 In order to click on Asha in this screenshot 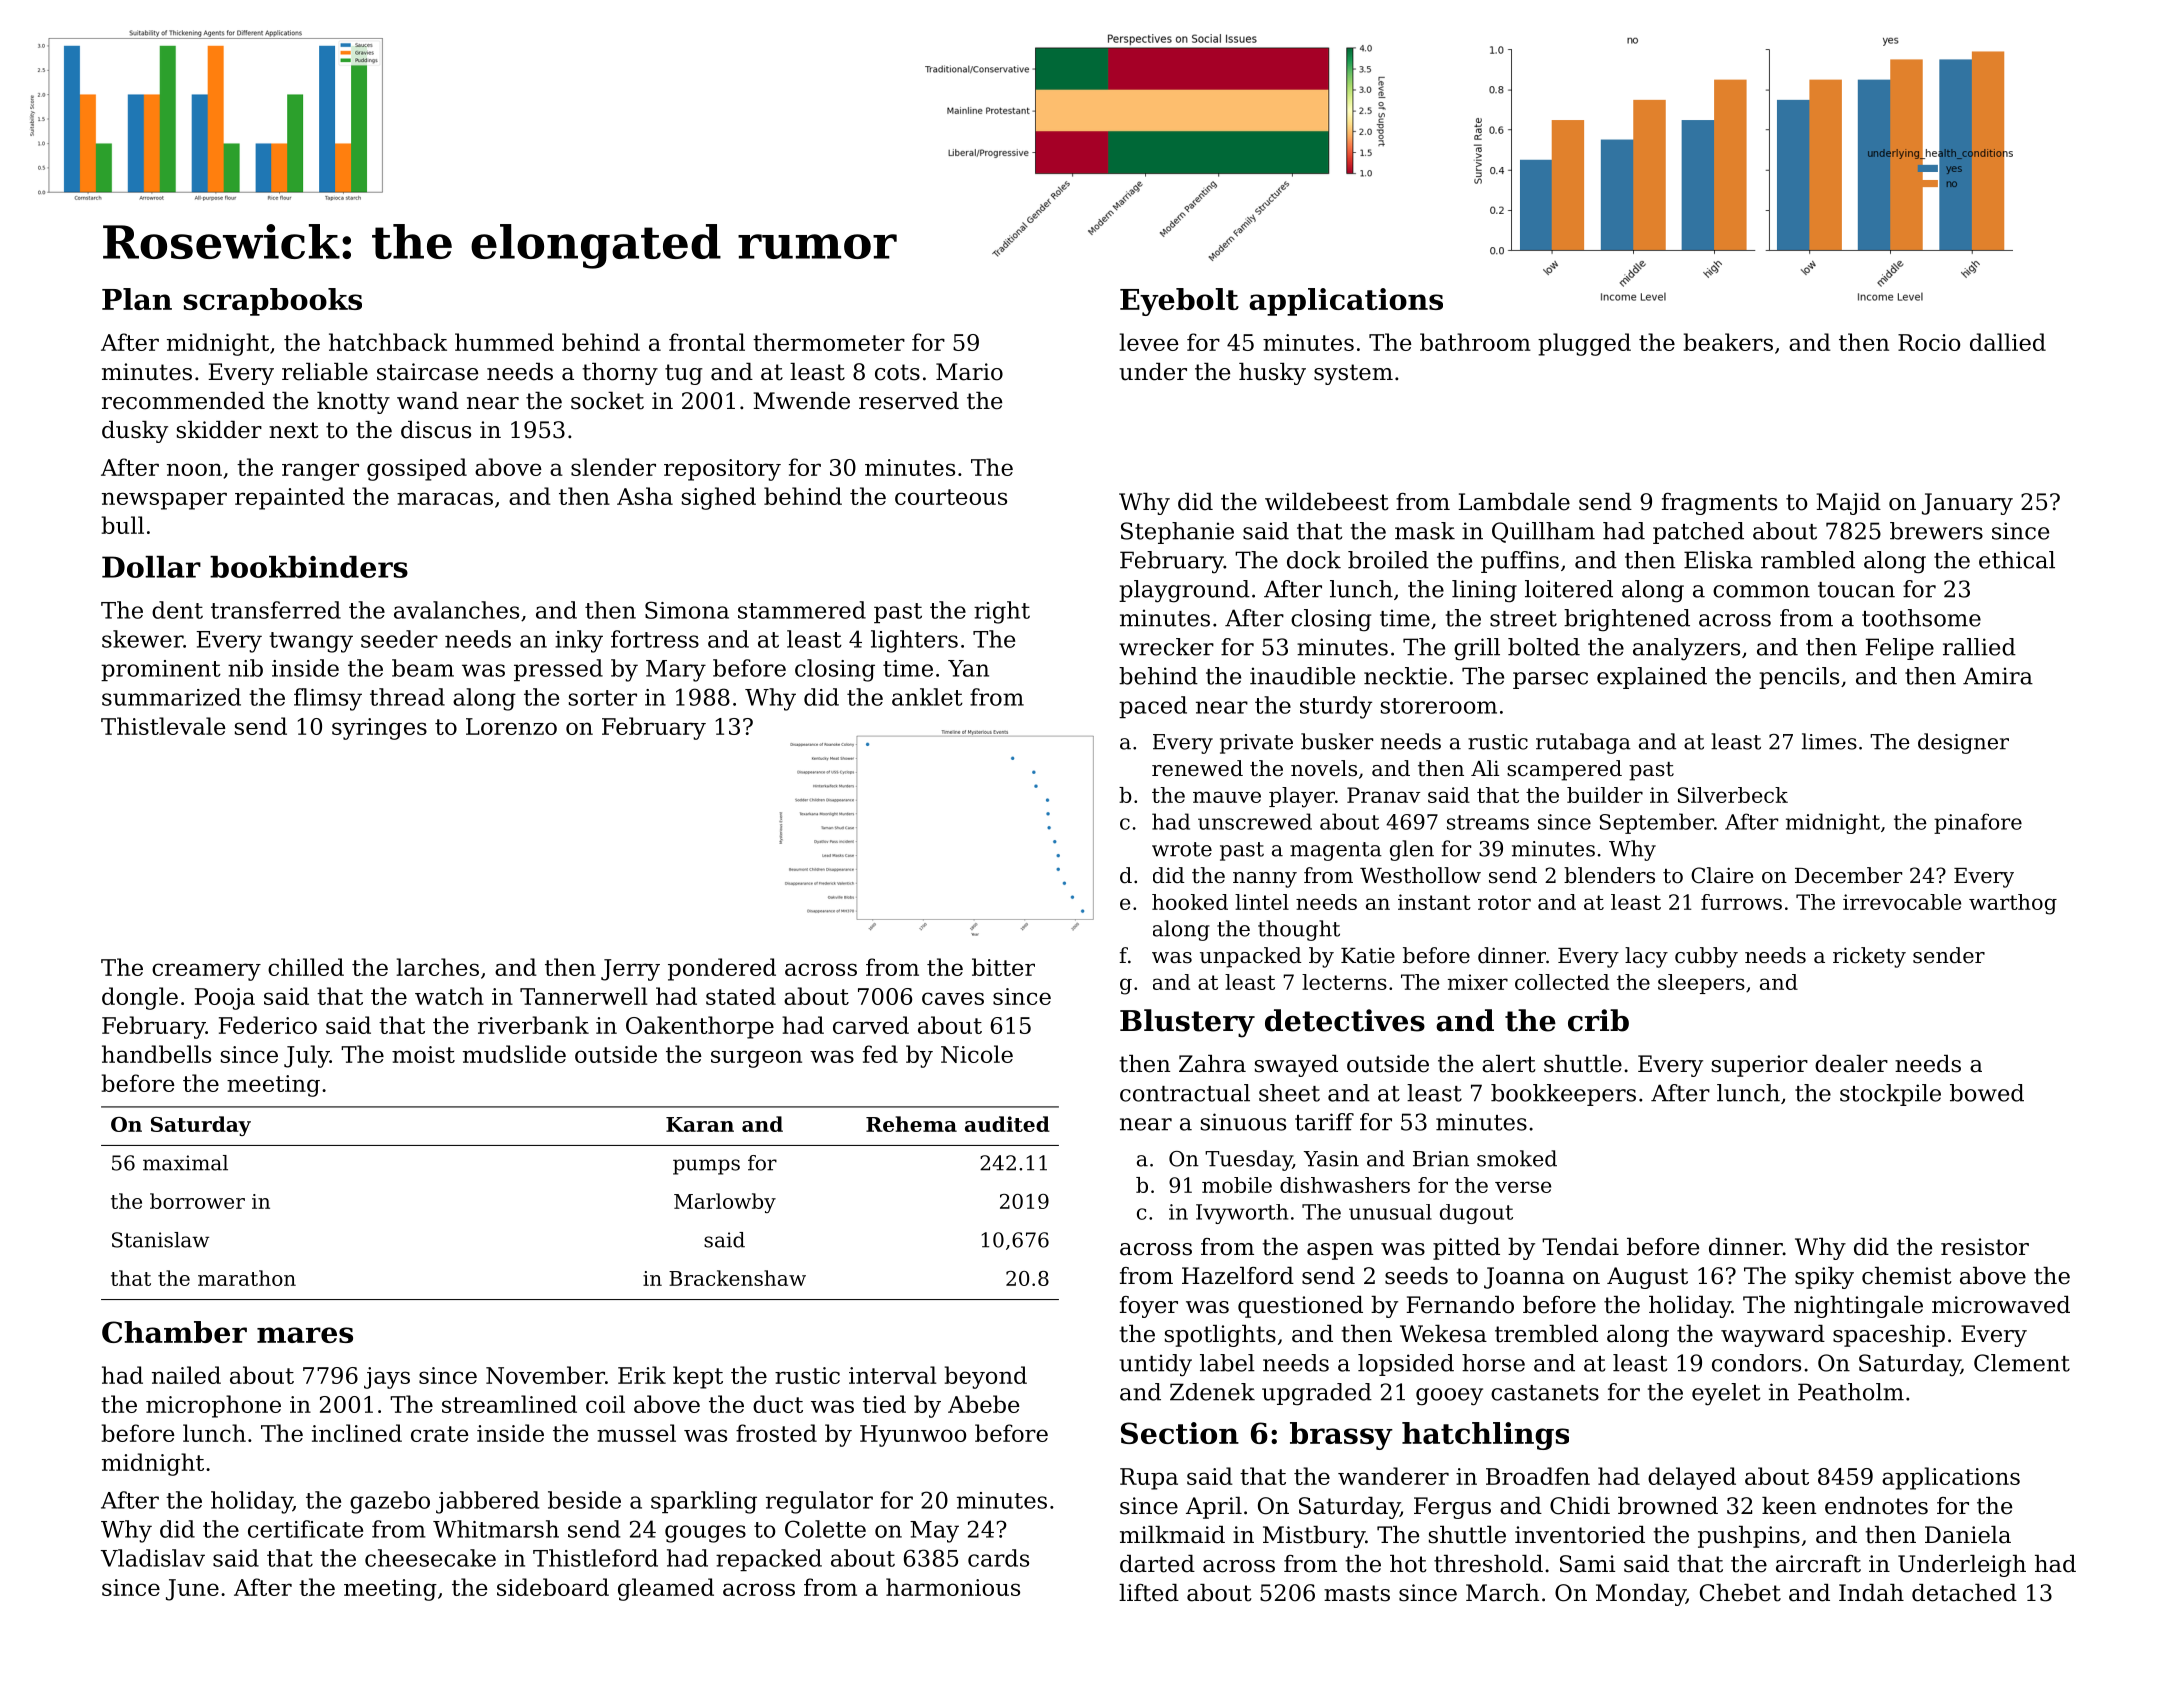, I will do `click(645, 496)`.
